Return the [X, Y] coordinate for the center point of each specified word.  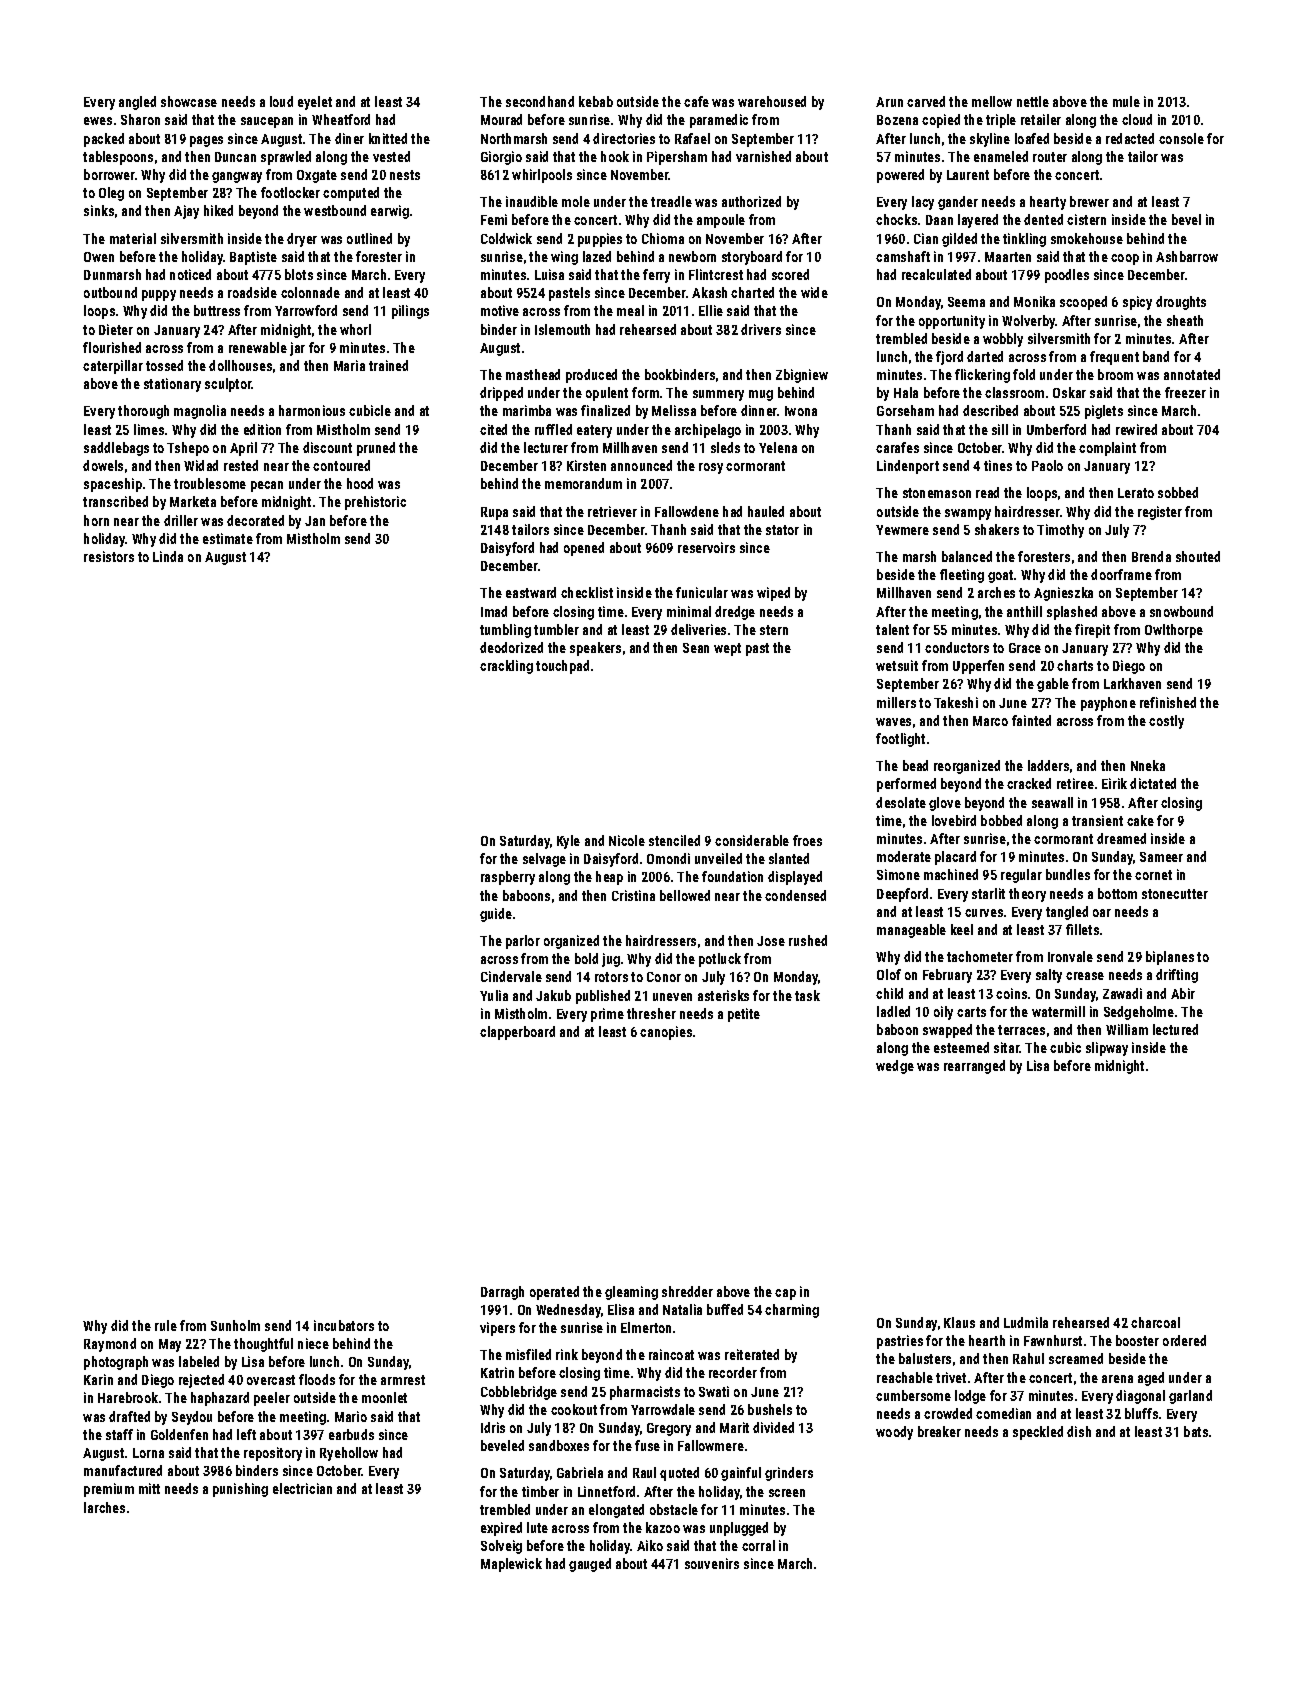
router [1050, 157]
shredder [687, 1291]
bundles [1068, 874]
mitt [149, 1488]
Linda [168, 556]
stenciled [674, 840]
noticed [190, 274]
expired [501, 1529]
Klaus [959, 1322]
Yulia [494, 995]
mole [576, 201]
